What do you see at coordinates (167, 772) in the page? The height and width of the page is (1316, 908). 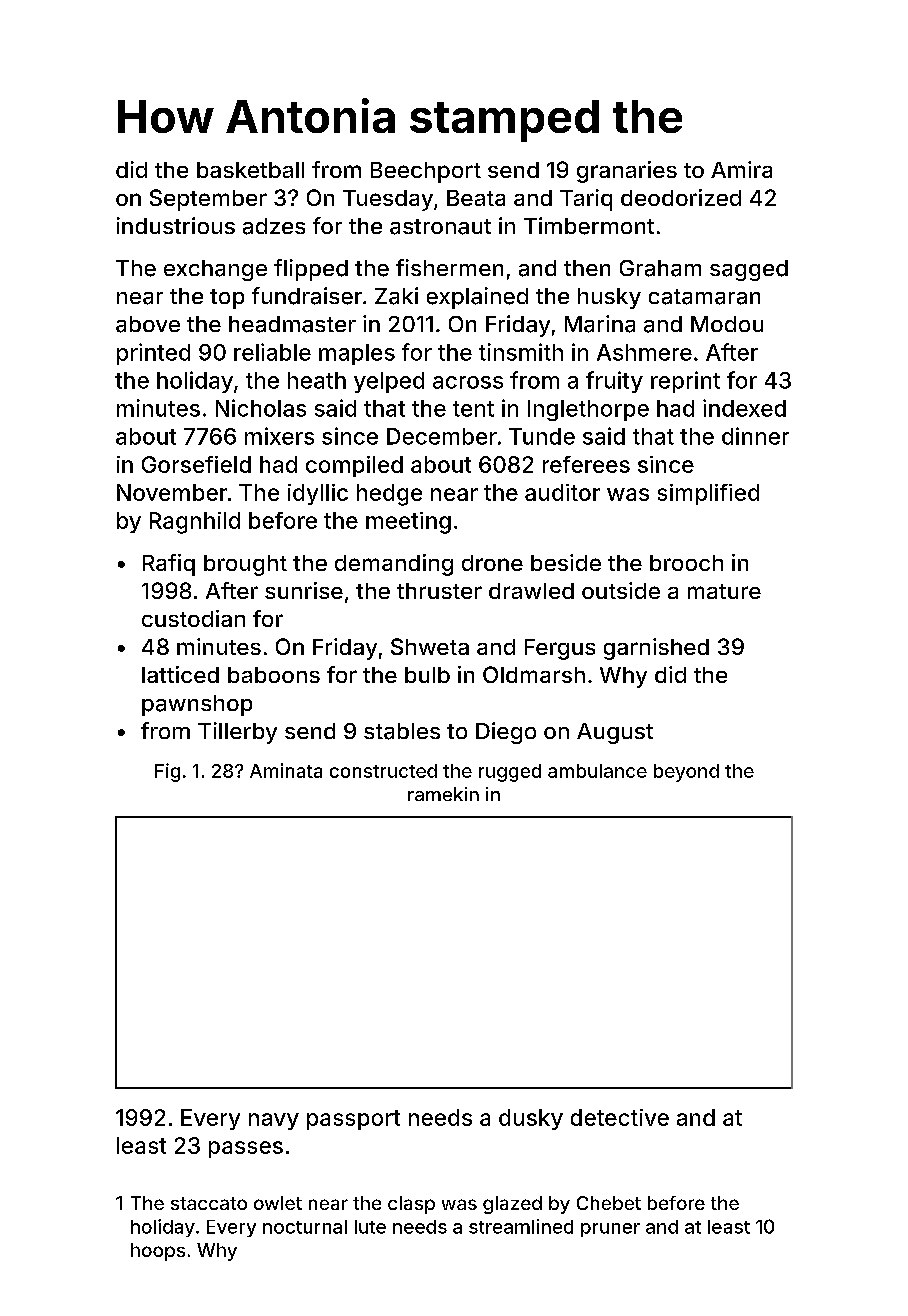 I see `Fig` at bounding box center [167, 772].
